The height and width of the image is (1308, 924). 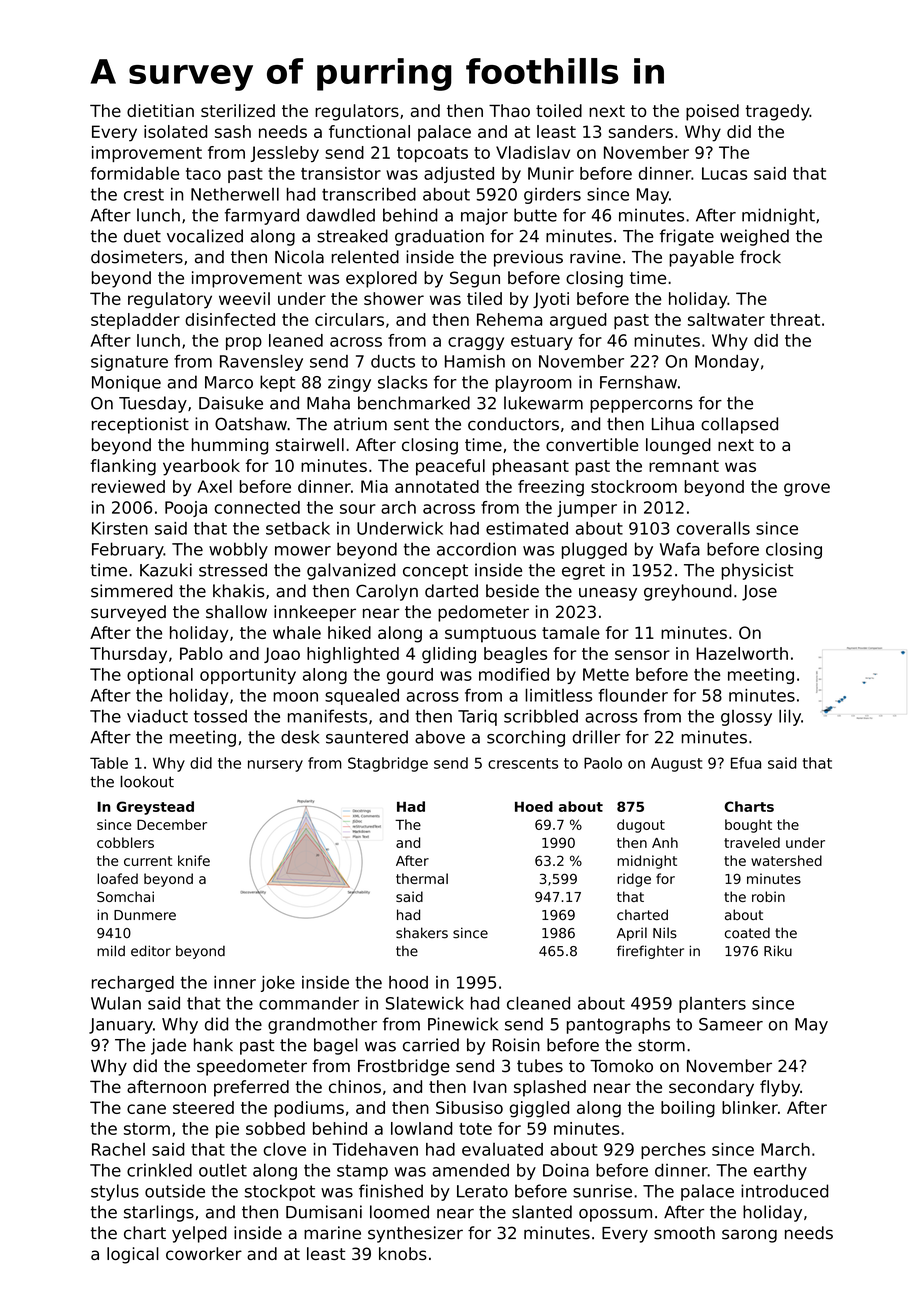 I want to click on shakers, so click(x=422, y=933).
